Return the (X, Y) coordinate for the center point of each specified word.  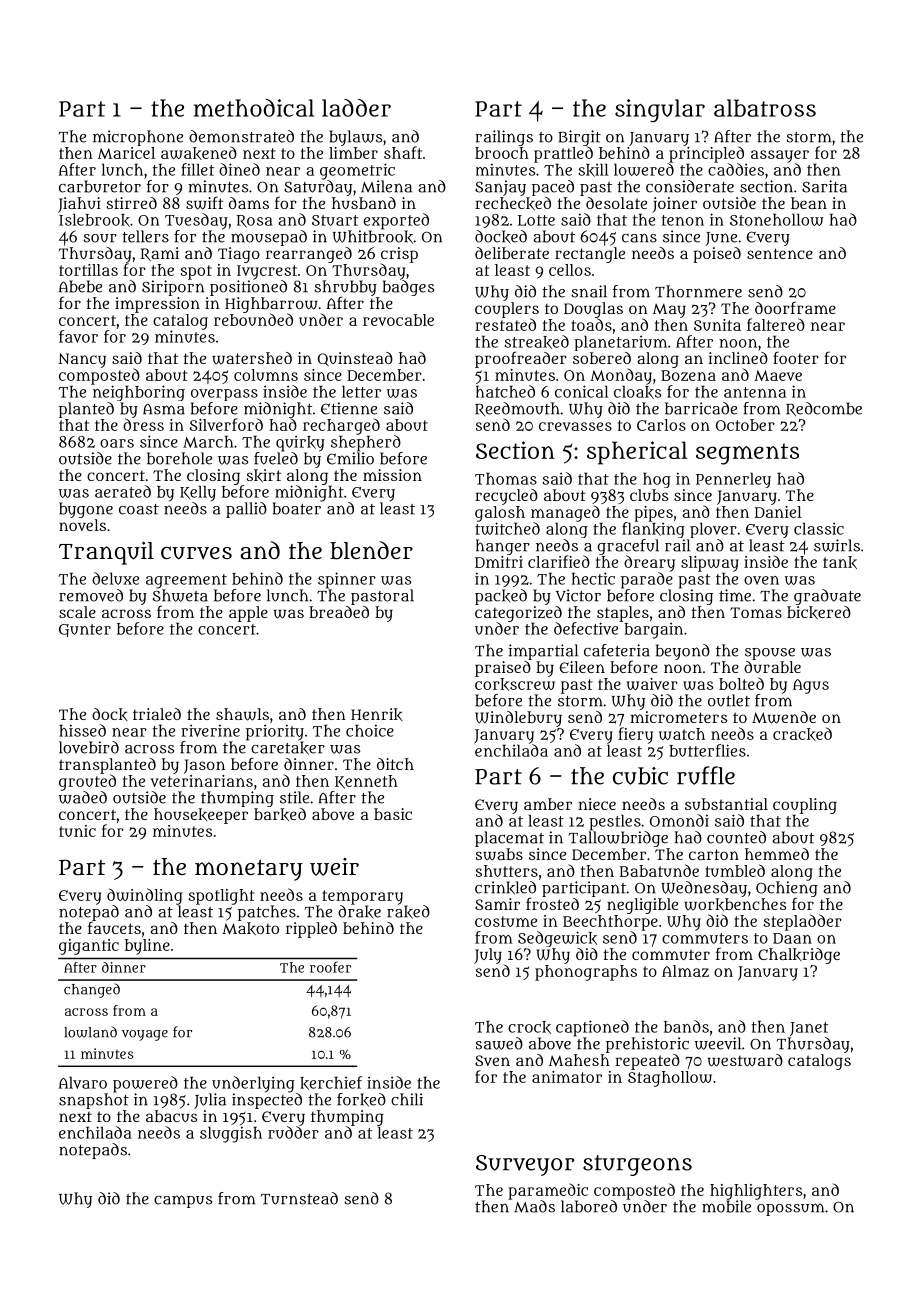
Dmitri (499, 562)
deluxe (115, 578)
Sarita (824, 186)
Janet (809, 1029)
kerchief (331, 1083)
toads (591, 324)
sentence (780, 253)
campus (183, 1201)
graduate (827, 597)
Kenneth (366, 782)
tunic (77, 831)
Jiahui (79, 205)
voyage (145, 1035)
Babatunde (659, 870)
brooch (502, 153)
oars (117, 443)
